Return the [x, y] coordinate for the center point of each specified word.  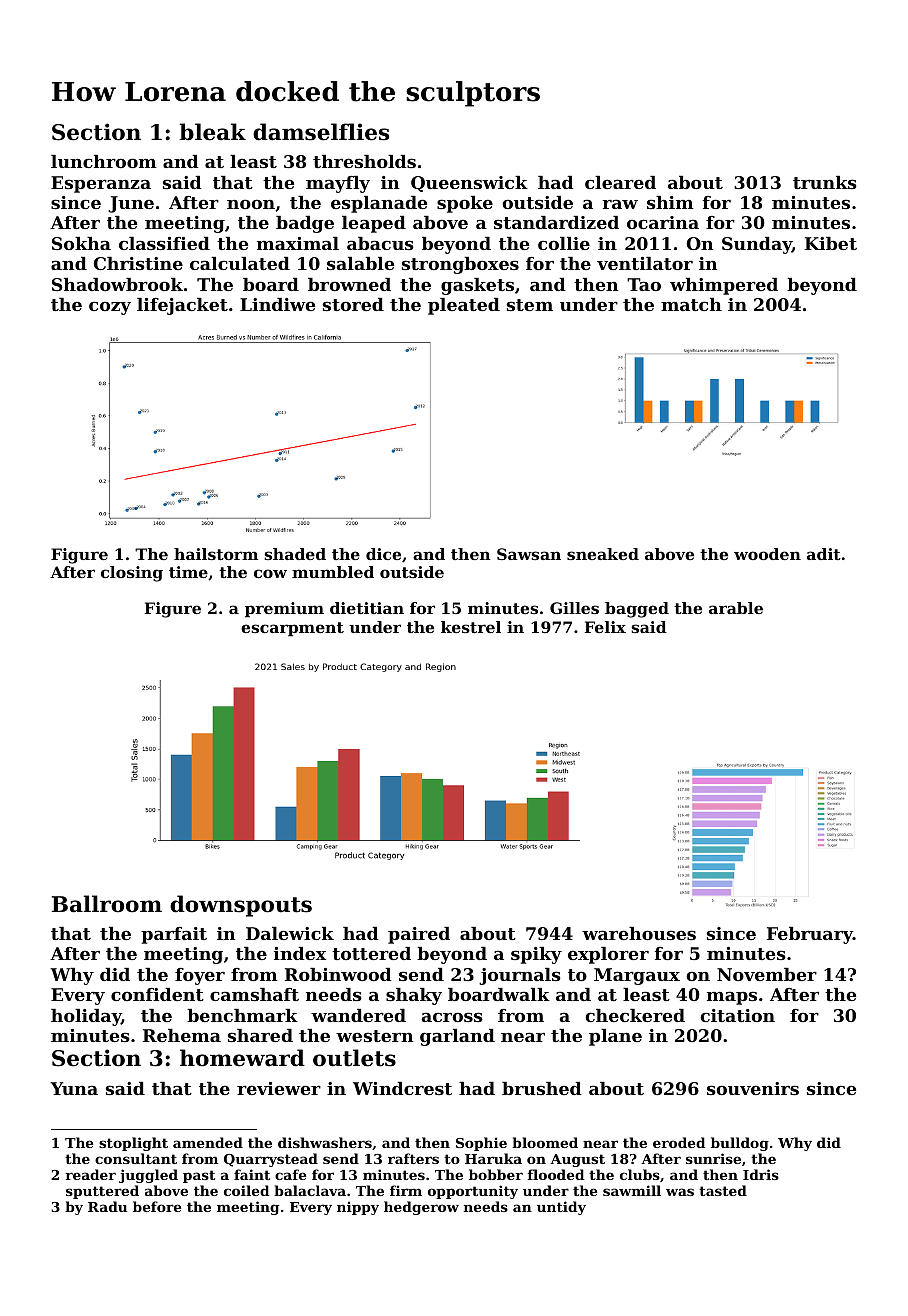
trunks [825, 182]
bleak [212, 132]
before [157, 1206]
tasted [723, 1190]
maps [732, 998]
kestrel [471, 627]
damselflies [321, 132]
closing [132, 574]
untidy [561, 1208]
